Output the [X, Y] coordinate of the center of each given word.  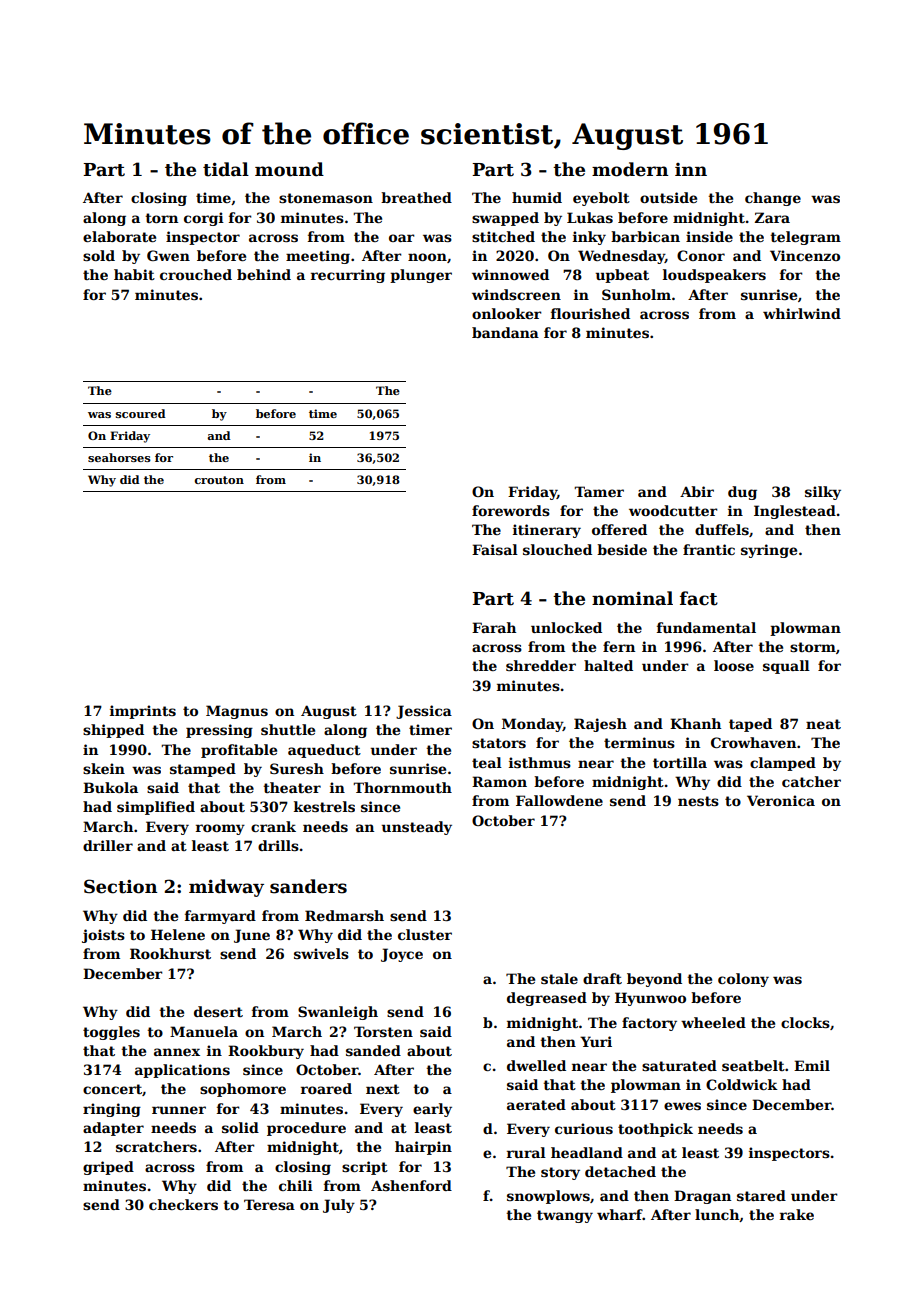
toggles [111, 1033]
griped [108, 1168]
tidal [226, 169]
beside [622, 549]
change [773, 199]
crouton [219, 480]
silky [823, 493]
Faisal [495, 549]
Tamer [599, 491]
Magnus [237, 712]
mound [289, 169]
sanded [373, 1050]
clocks [805, 1022]
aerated [536, 1104]
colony [743, 980]
